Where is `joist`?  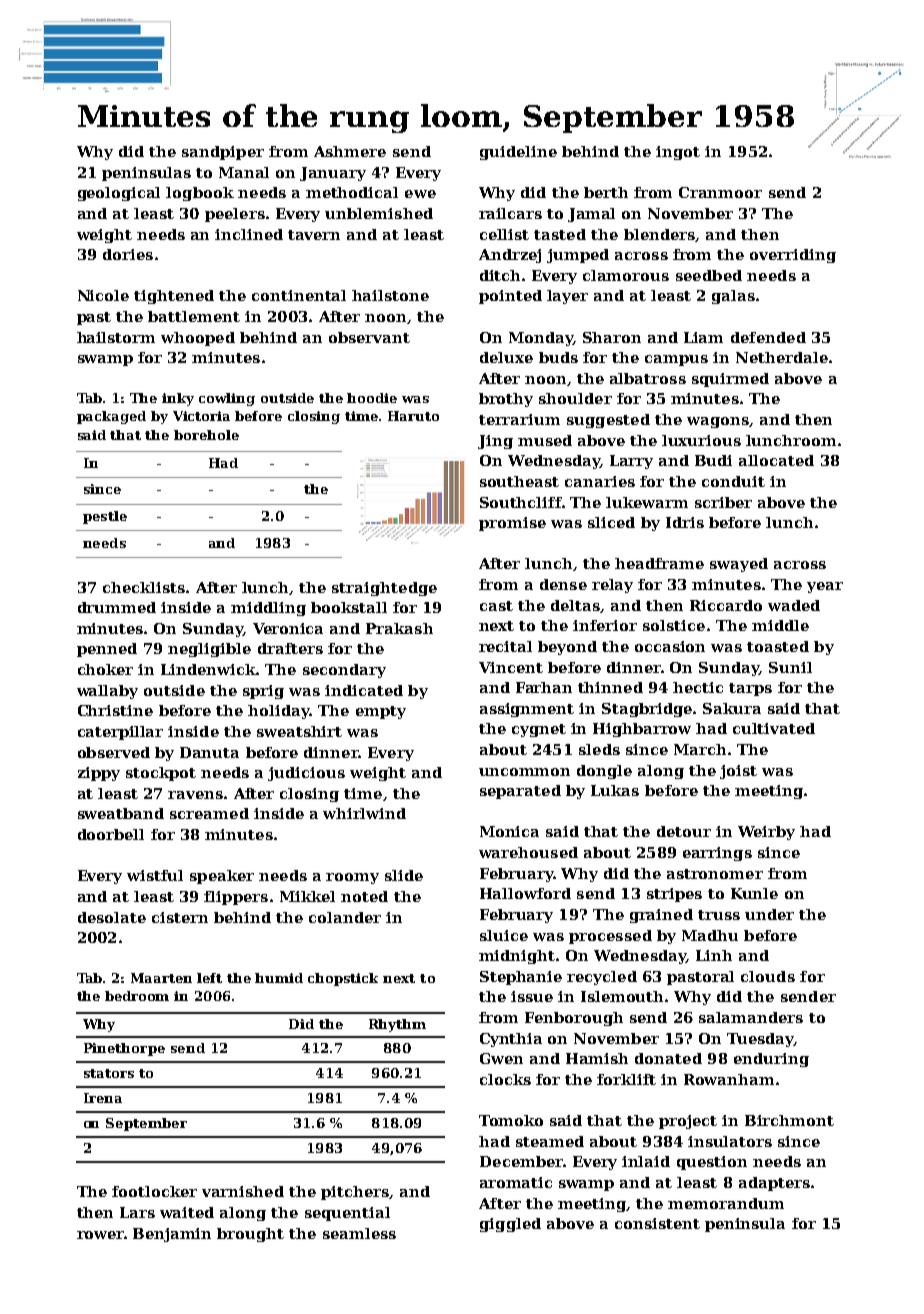 joist is located at coordinates (738, 772).
